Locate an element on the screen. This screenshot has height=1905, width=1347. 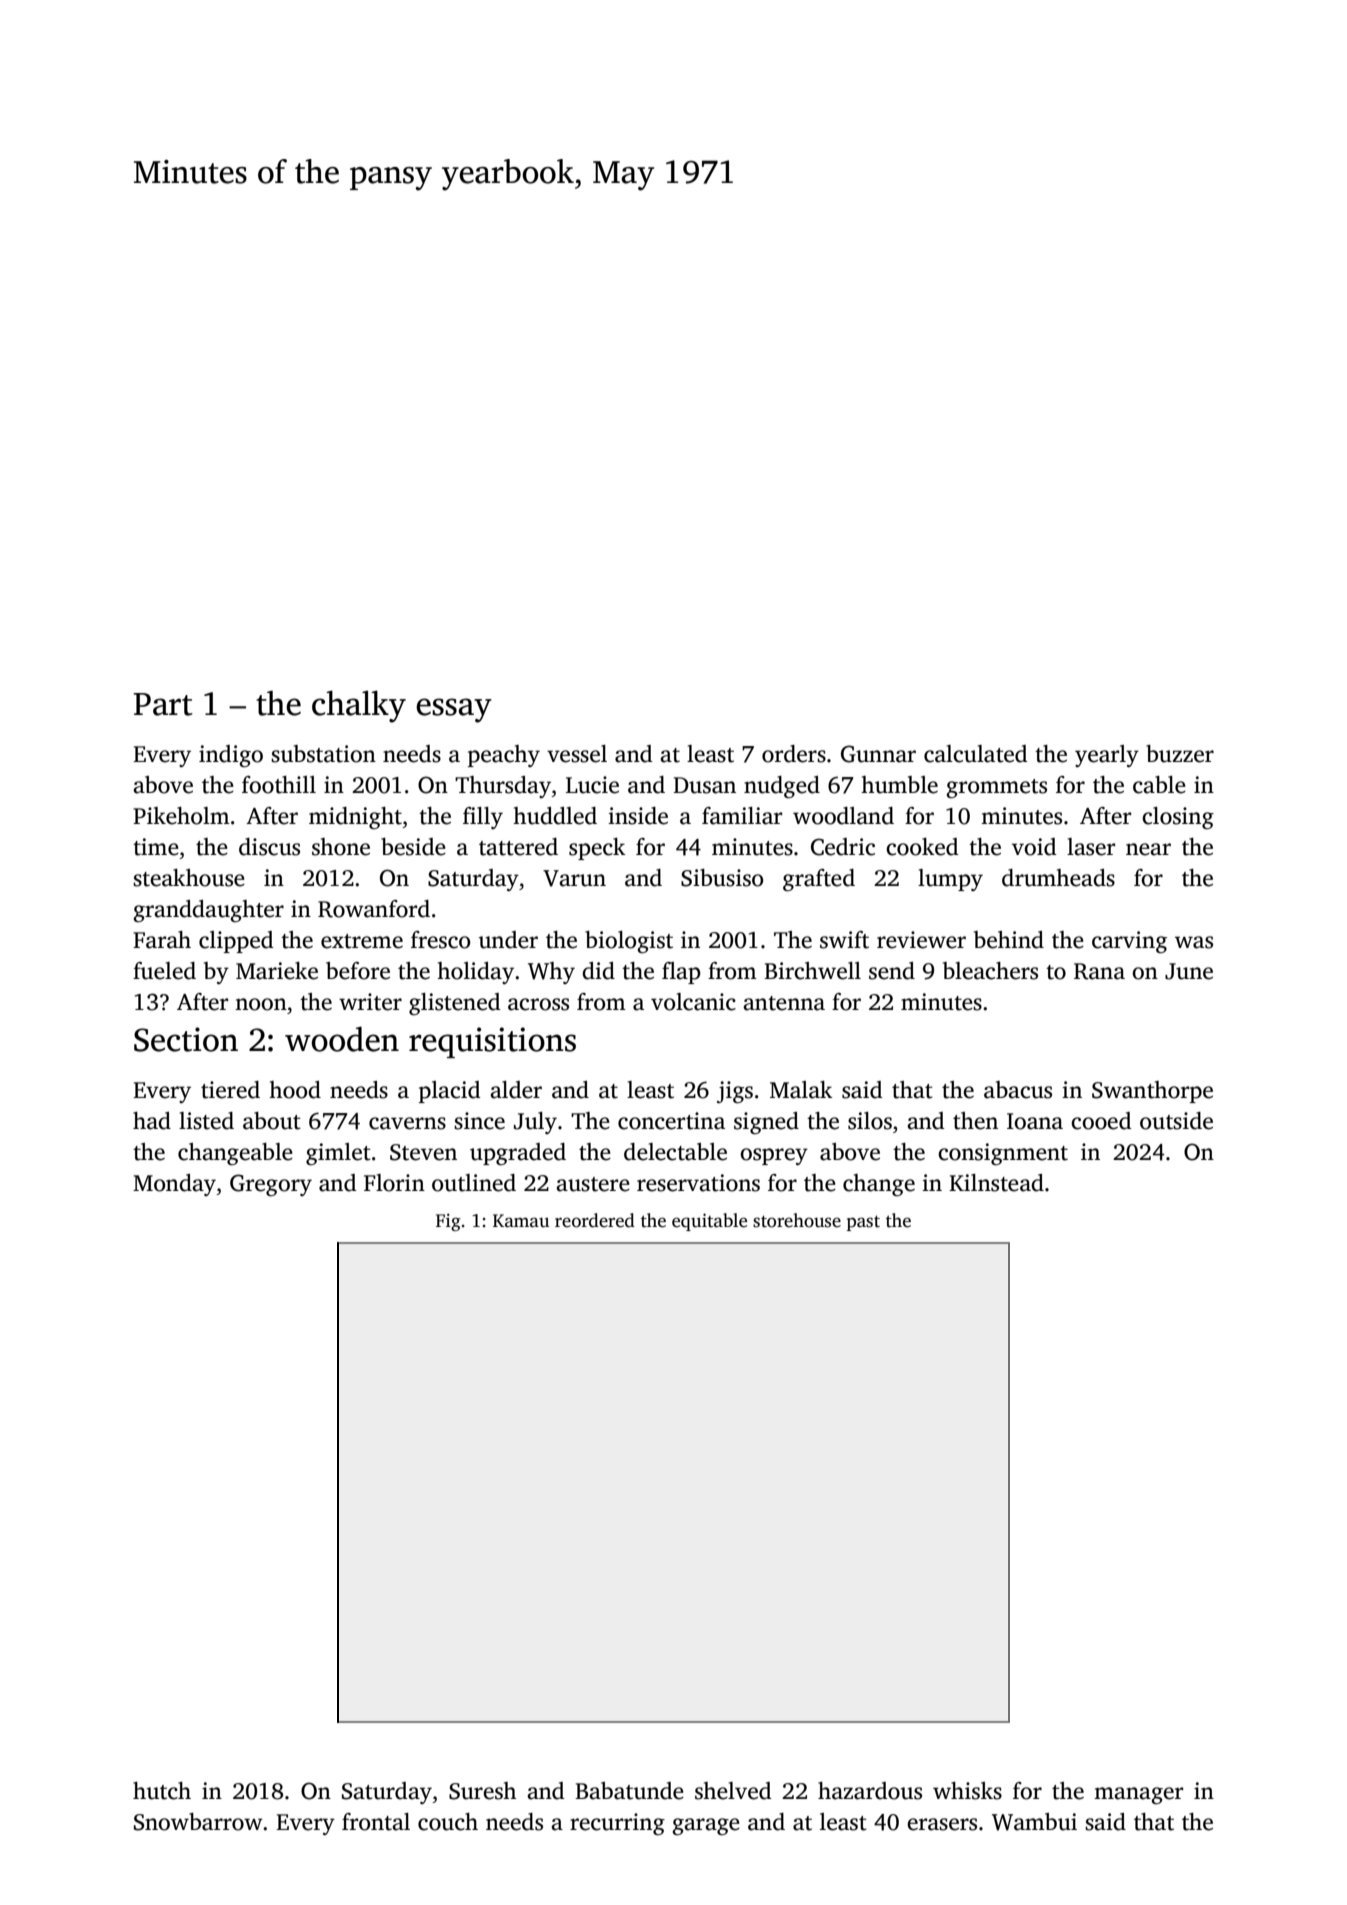
abacus is located at coordinates (1018, 1090).
